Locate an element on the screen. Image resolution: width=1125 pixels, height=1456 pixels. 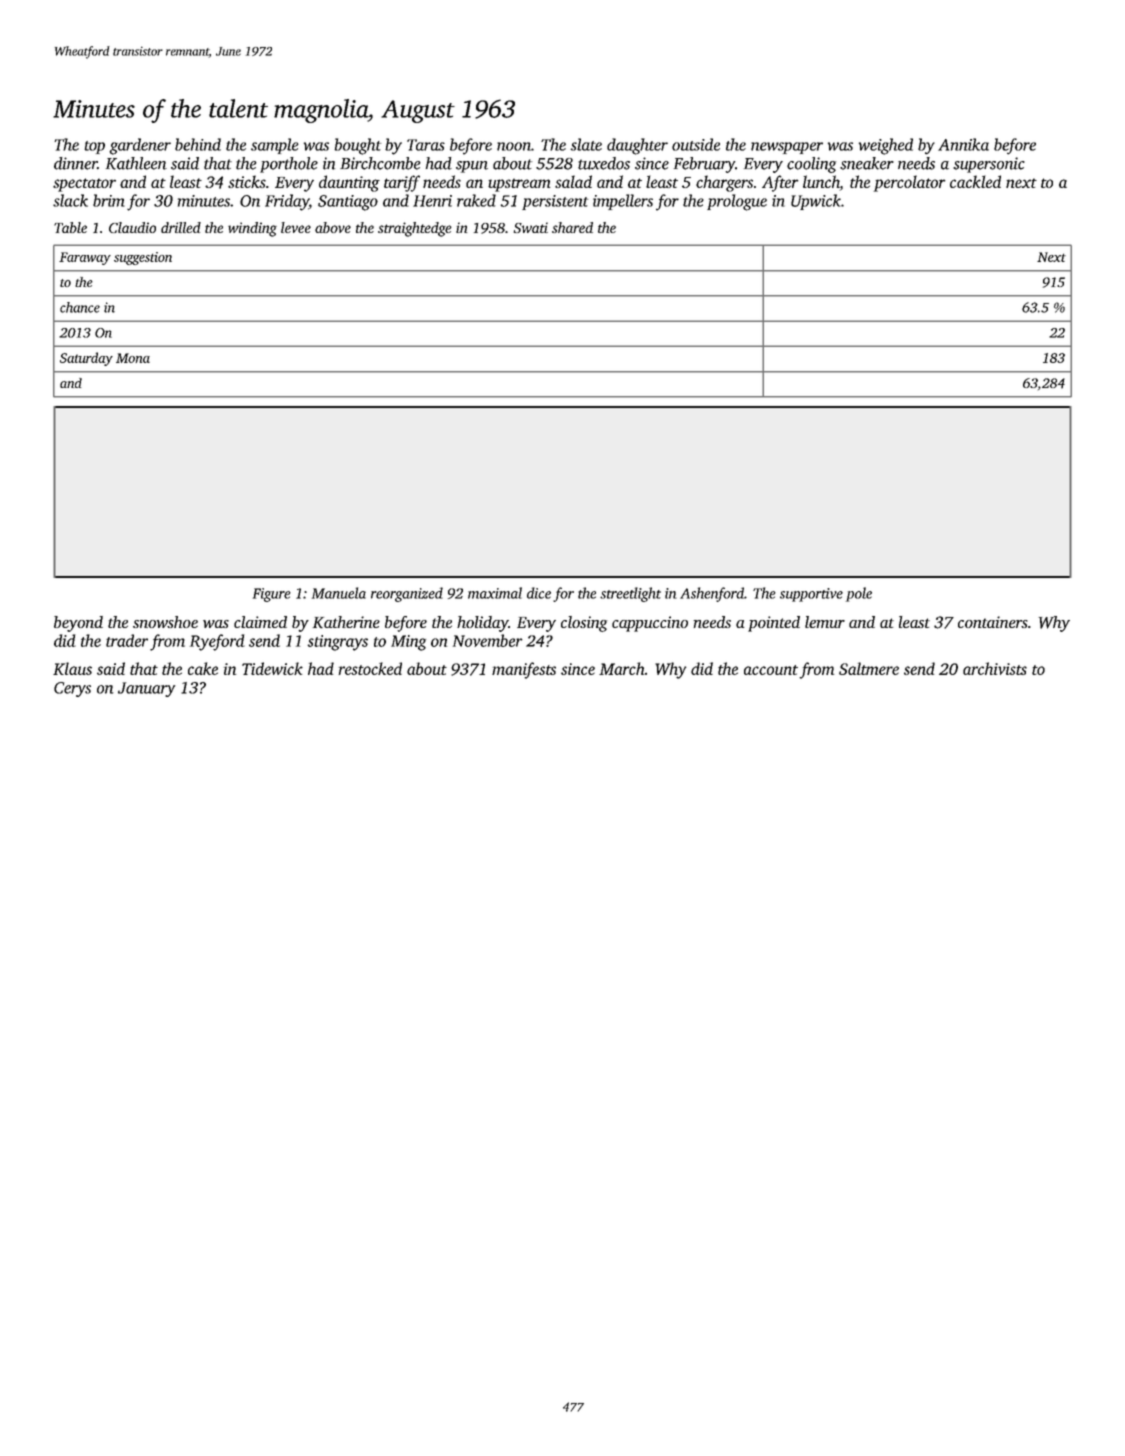
Upwick is located at coordinates (816, 202).
